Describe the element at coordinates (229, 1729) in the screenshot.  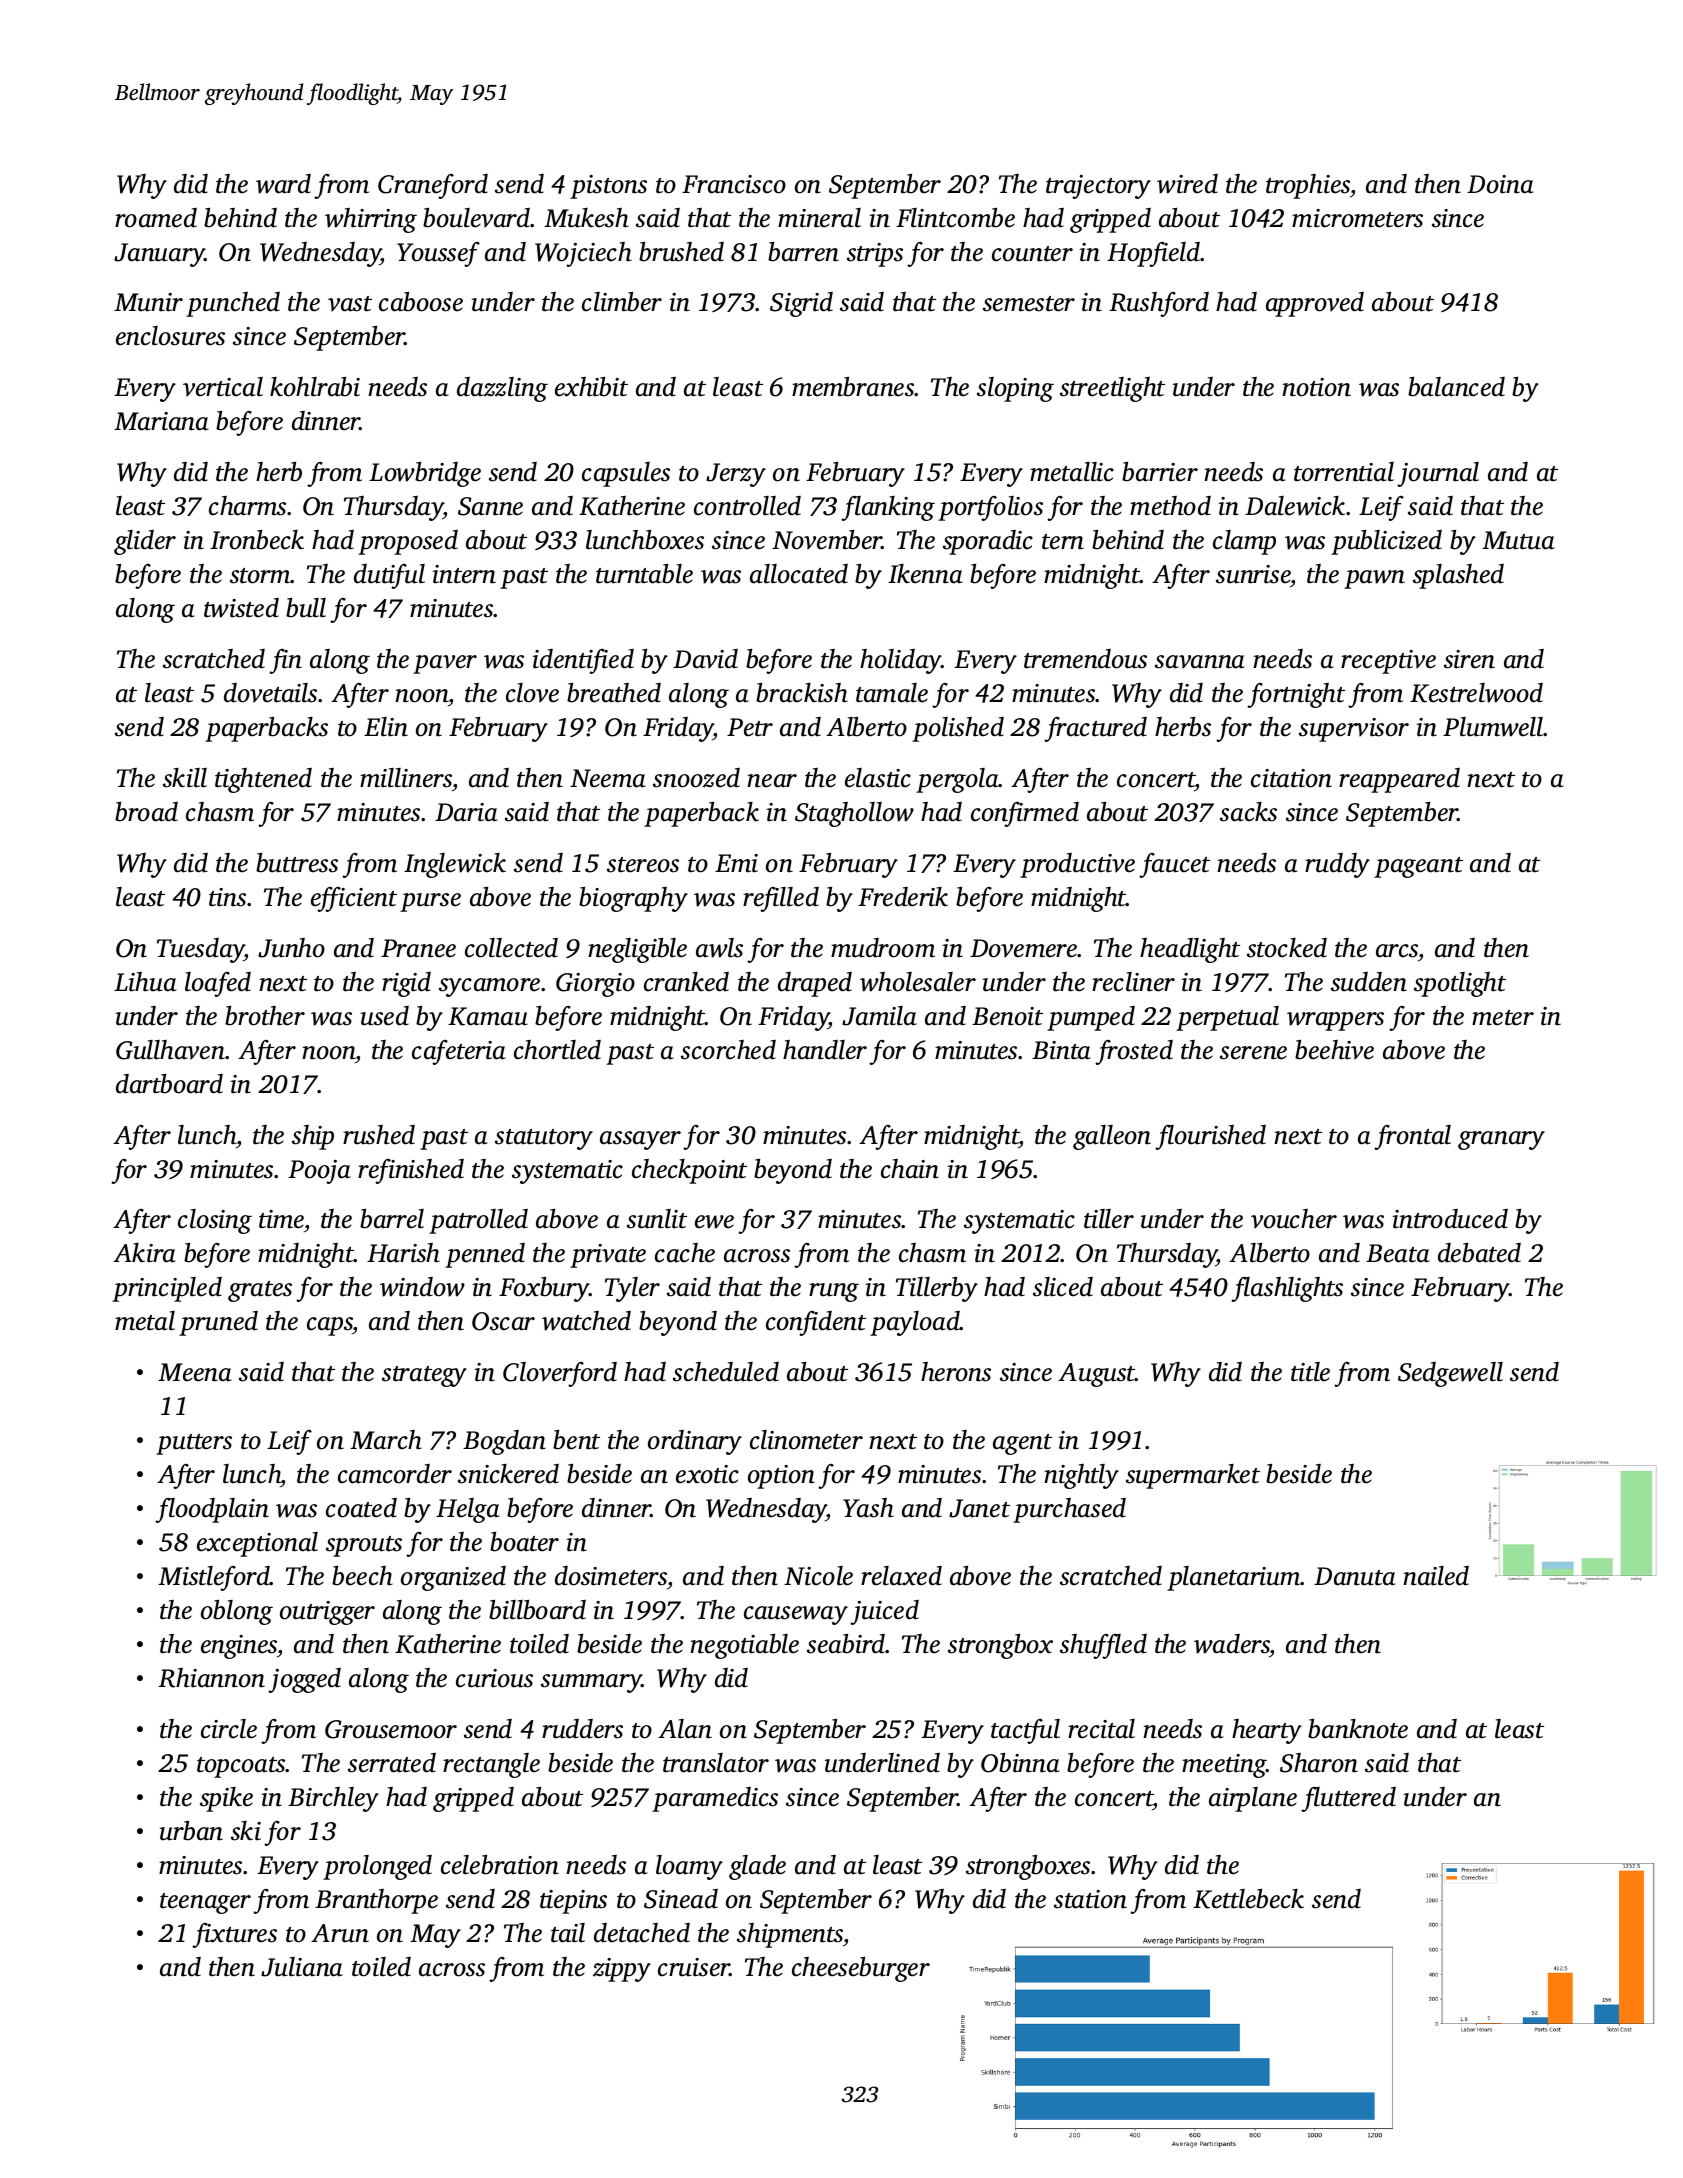
I see `circle` at that location.
